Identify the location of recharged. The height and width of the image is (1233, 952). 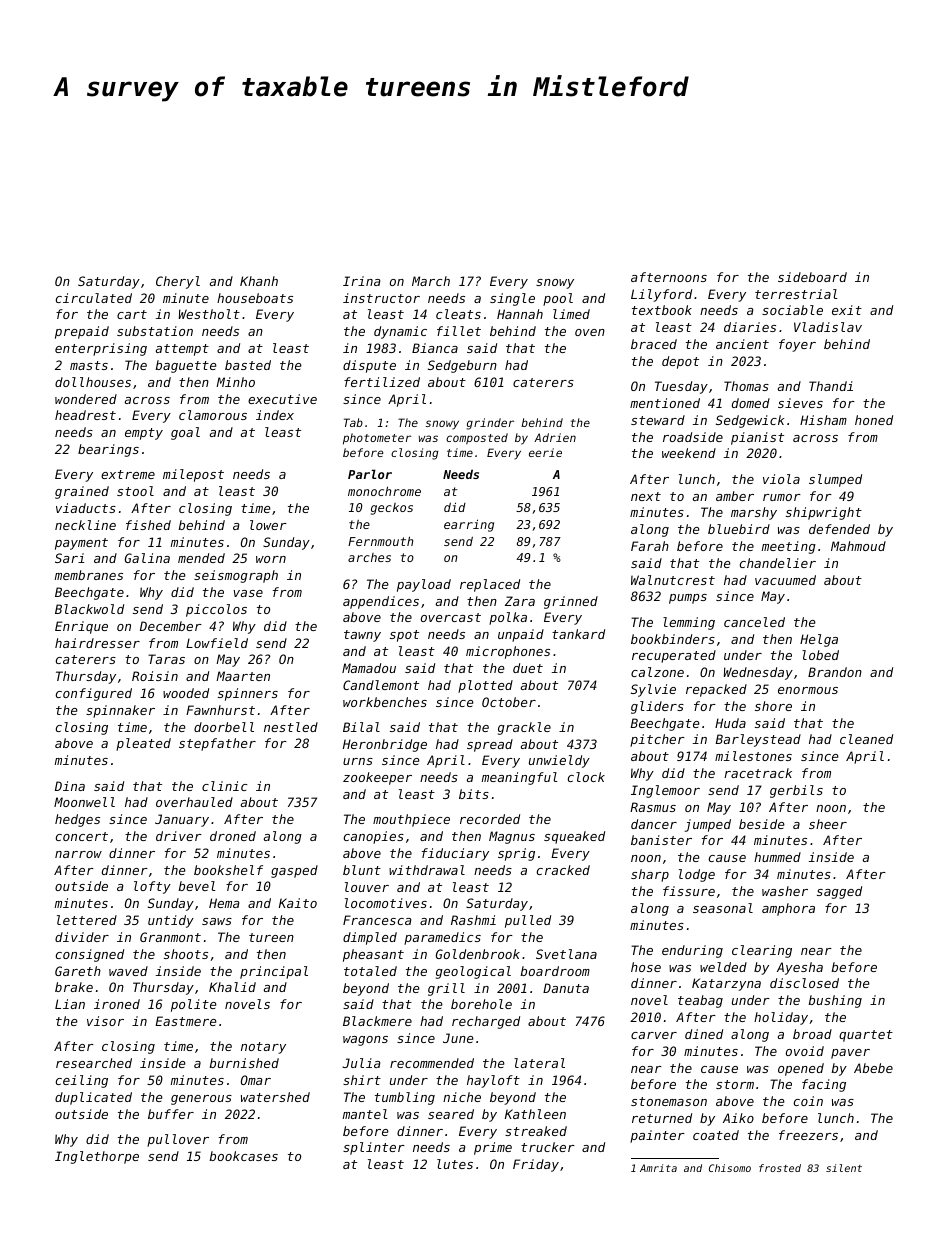
(486, 1022).
